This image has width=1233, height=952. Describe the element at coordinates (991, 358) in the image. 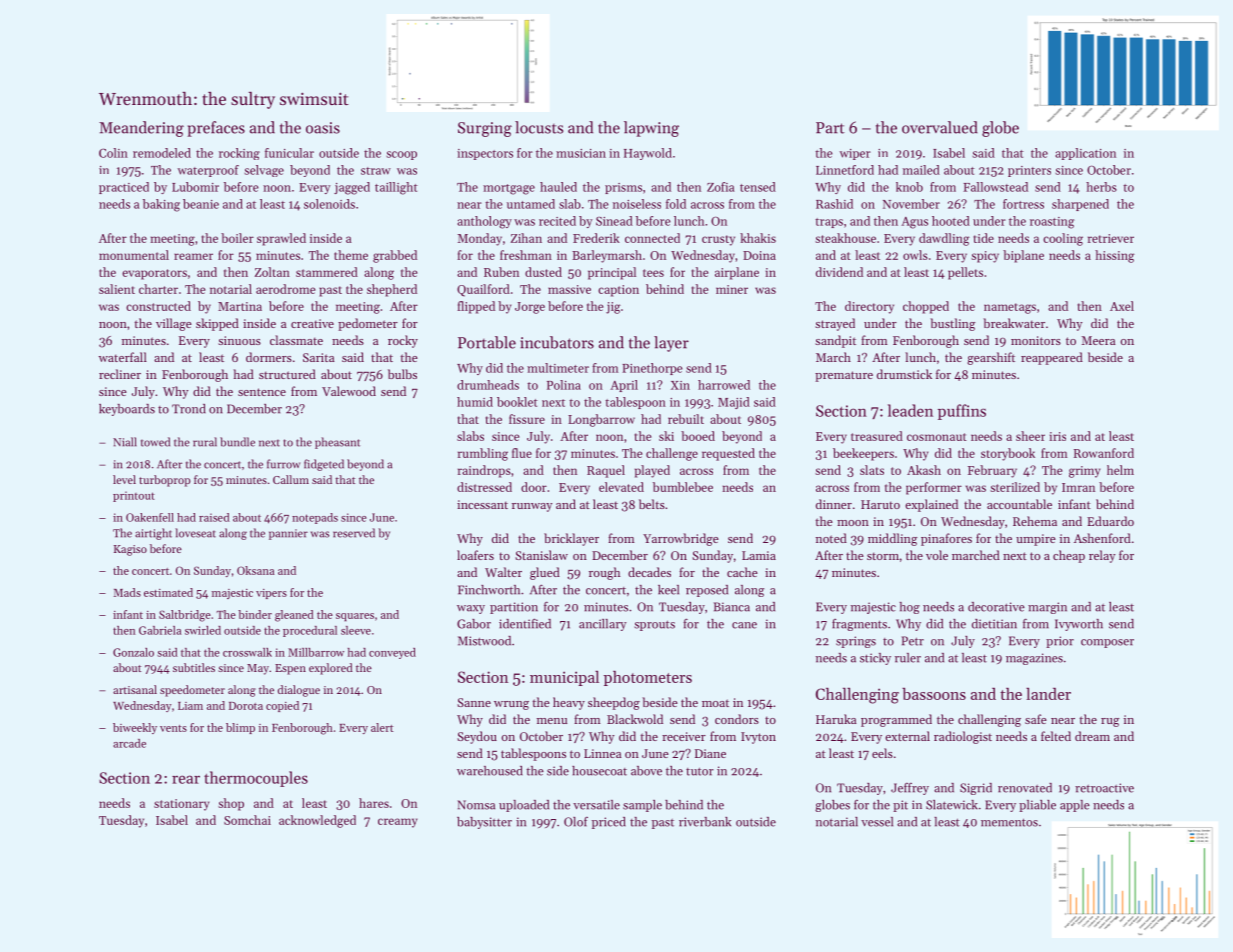

I see `gearshift` at that location.
